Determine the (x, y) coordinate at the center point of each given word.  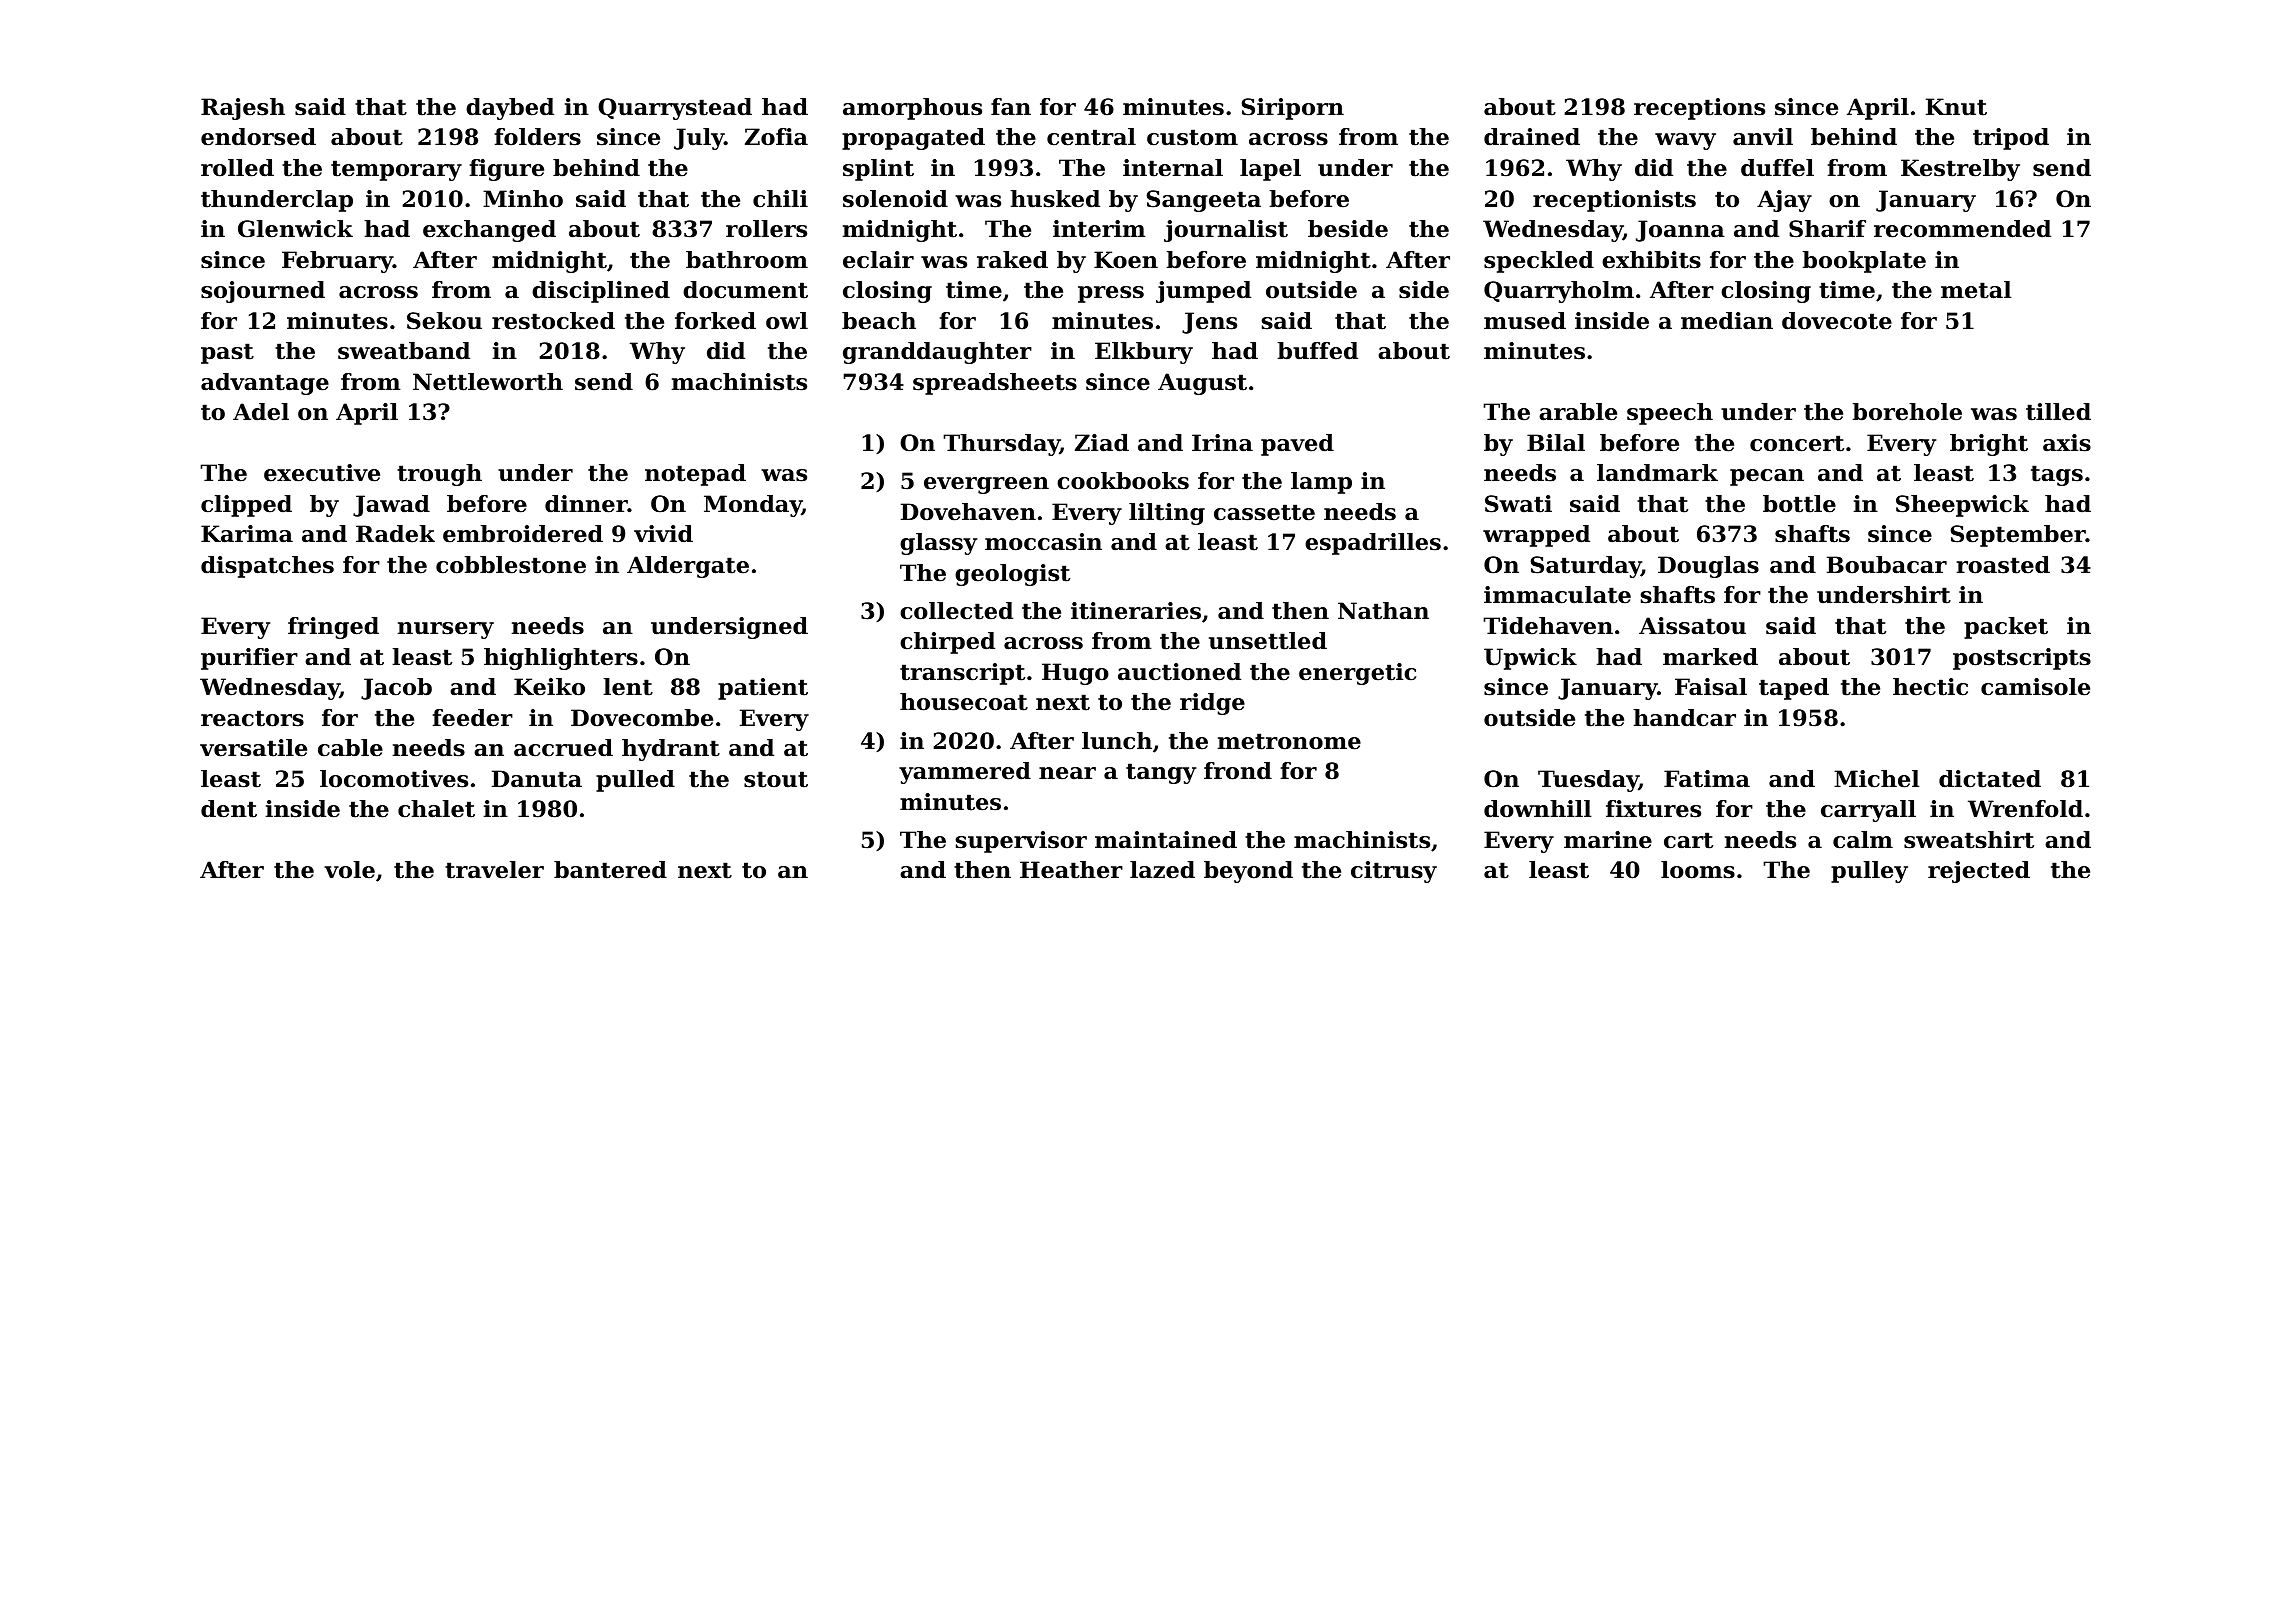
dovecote (1837, 321)
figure (507, 170)
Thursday (1001, 445)
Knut (1956, 107)
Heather (1071, 870)
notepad (695, 475)
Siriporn (1293, 109)
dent (229, 809)
